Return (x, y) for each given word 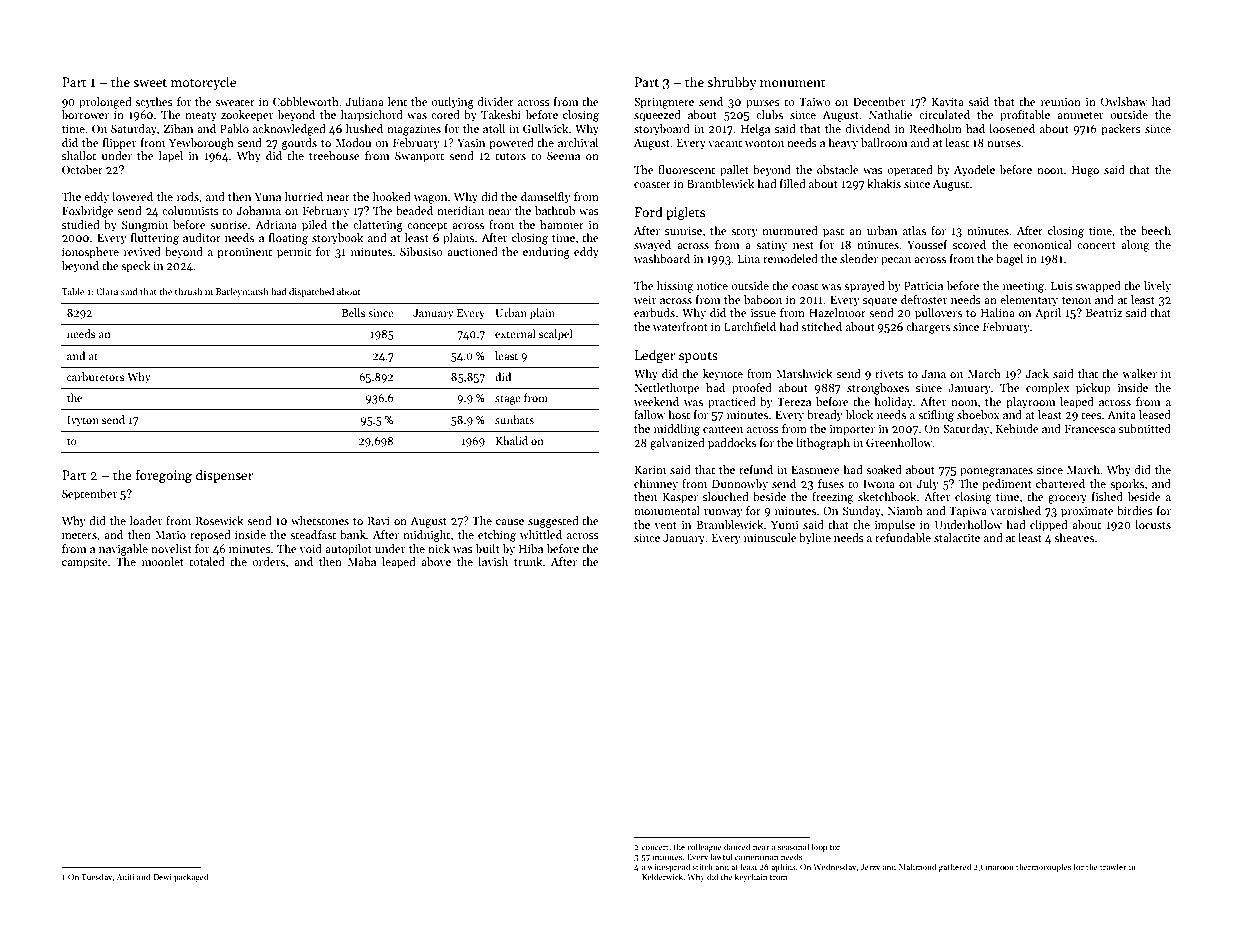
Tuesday (96, 877)
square (880, 302)
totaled (207, 561)
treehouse (334, 155)
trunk (528, 561)
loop (819, 847)
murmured (790, 230)
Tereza (794, 402)
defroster (924, 299)
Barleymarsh (242, 292)
